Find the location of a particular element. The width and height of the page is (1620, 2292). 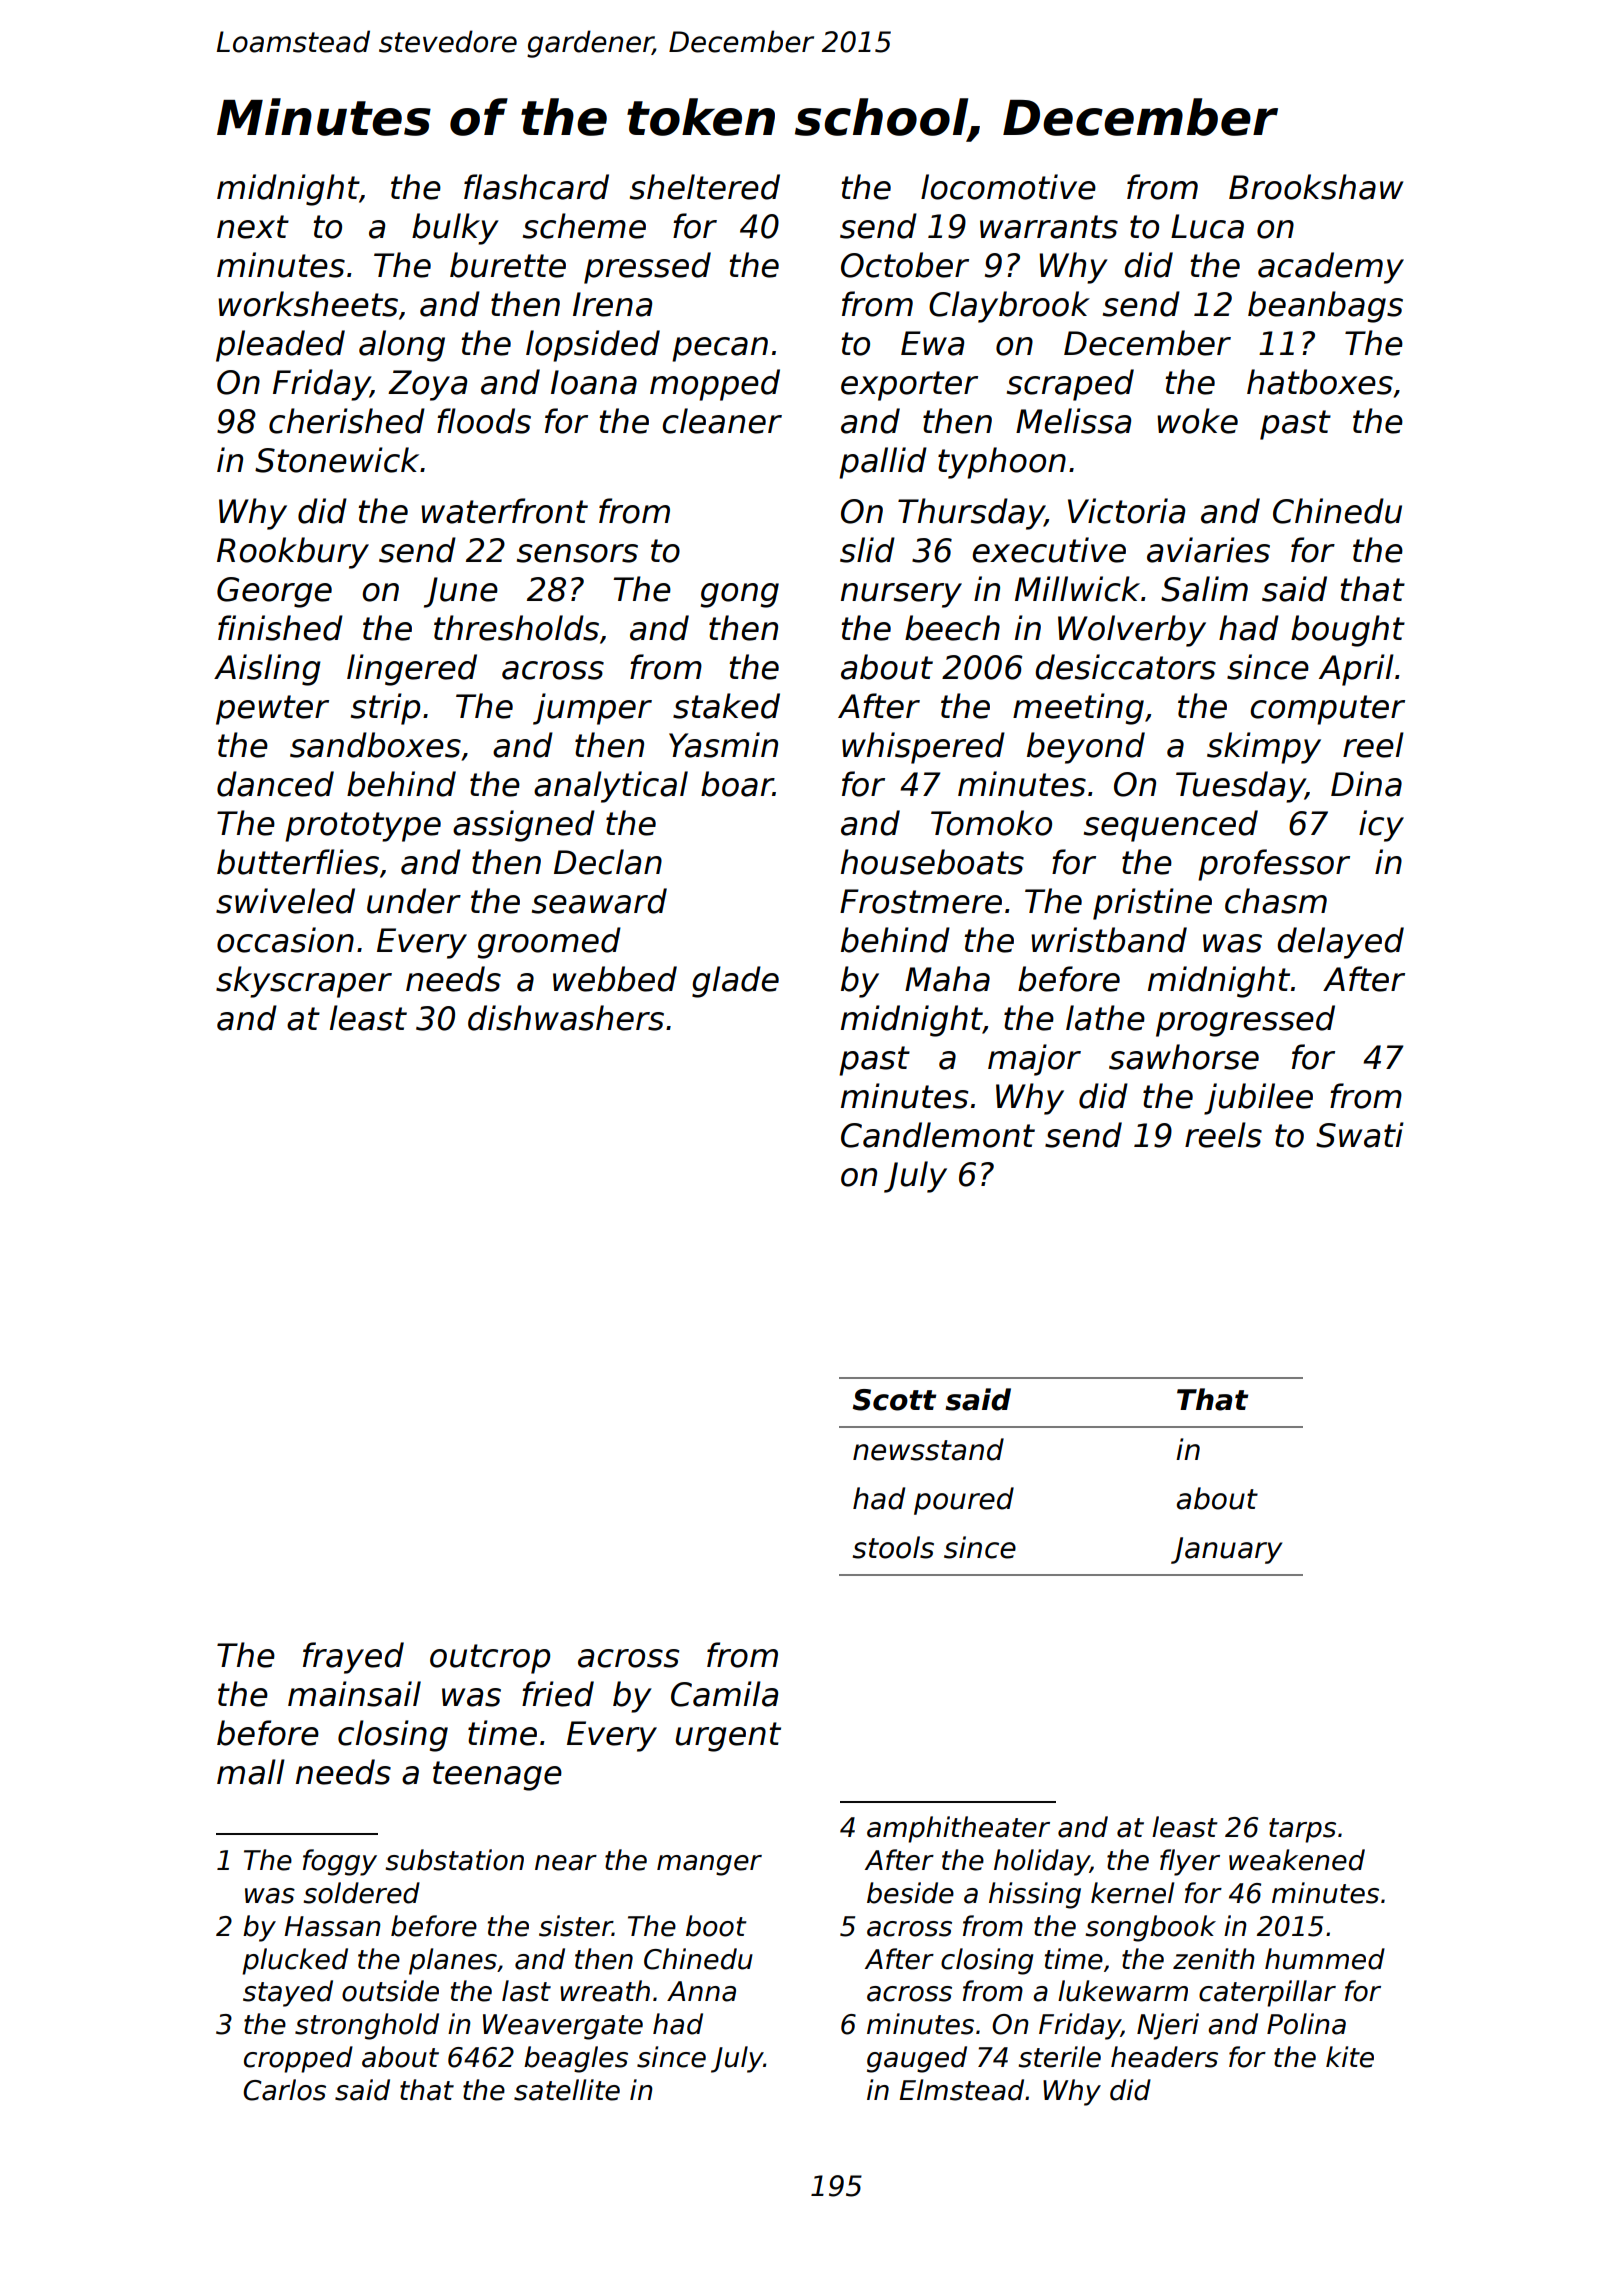

progressed is located at coordinates (1245, 1021).
